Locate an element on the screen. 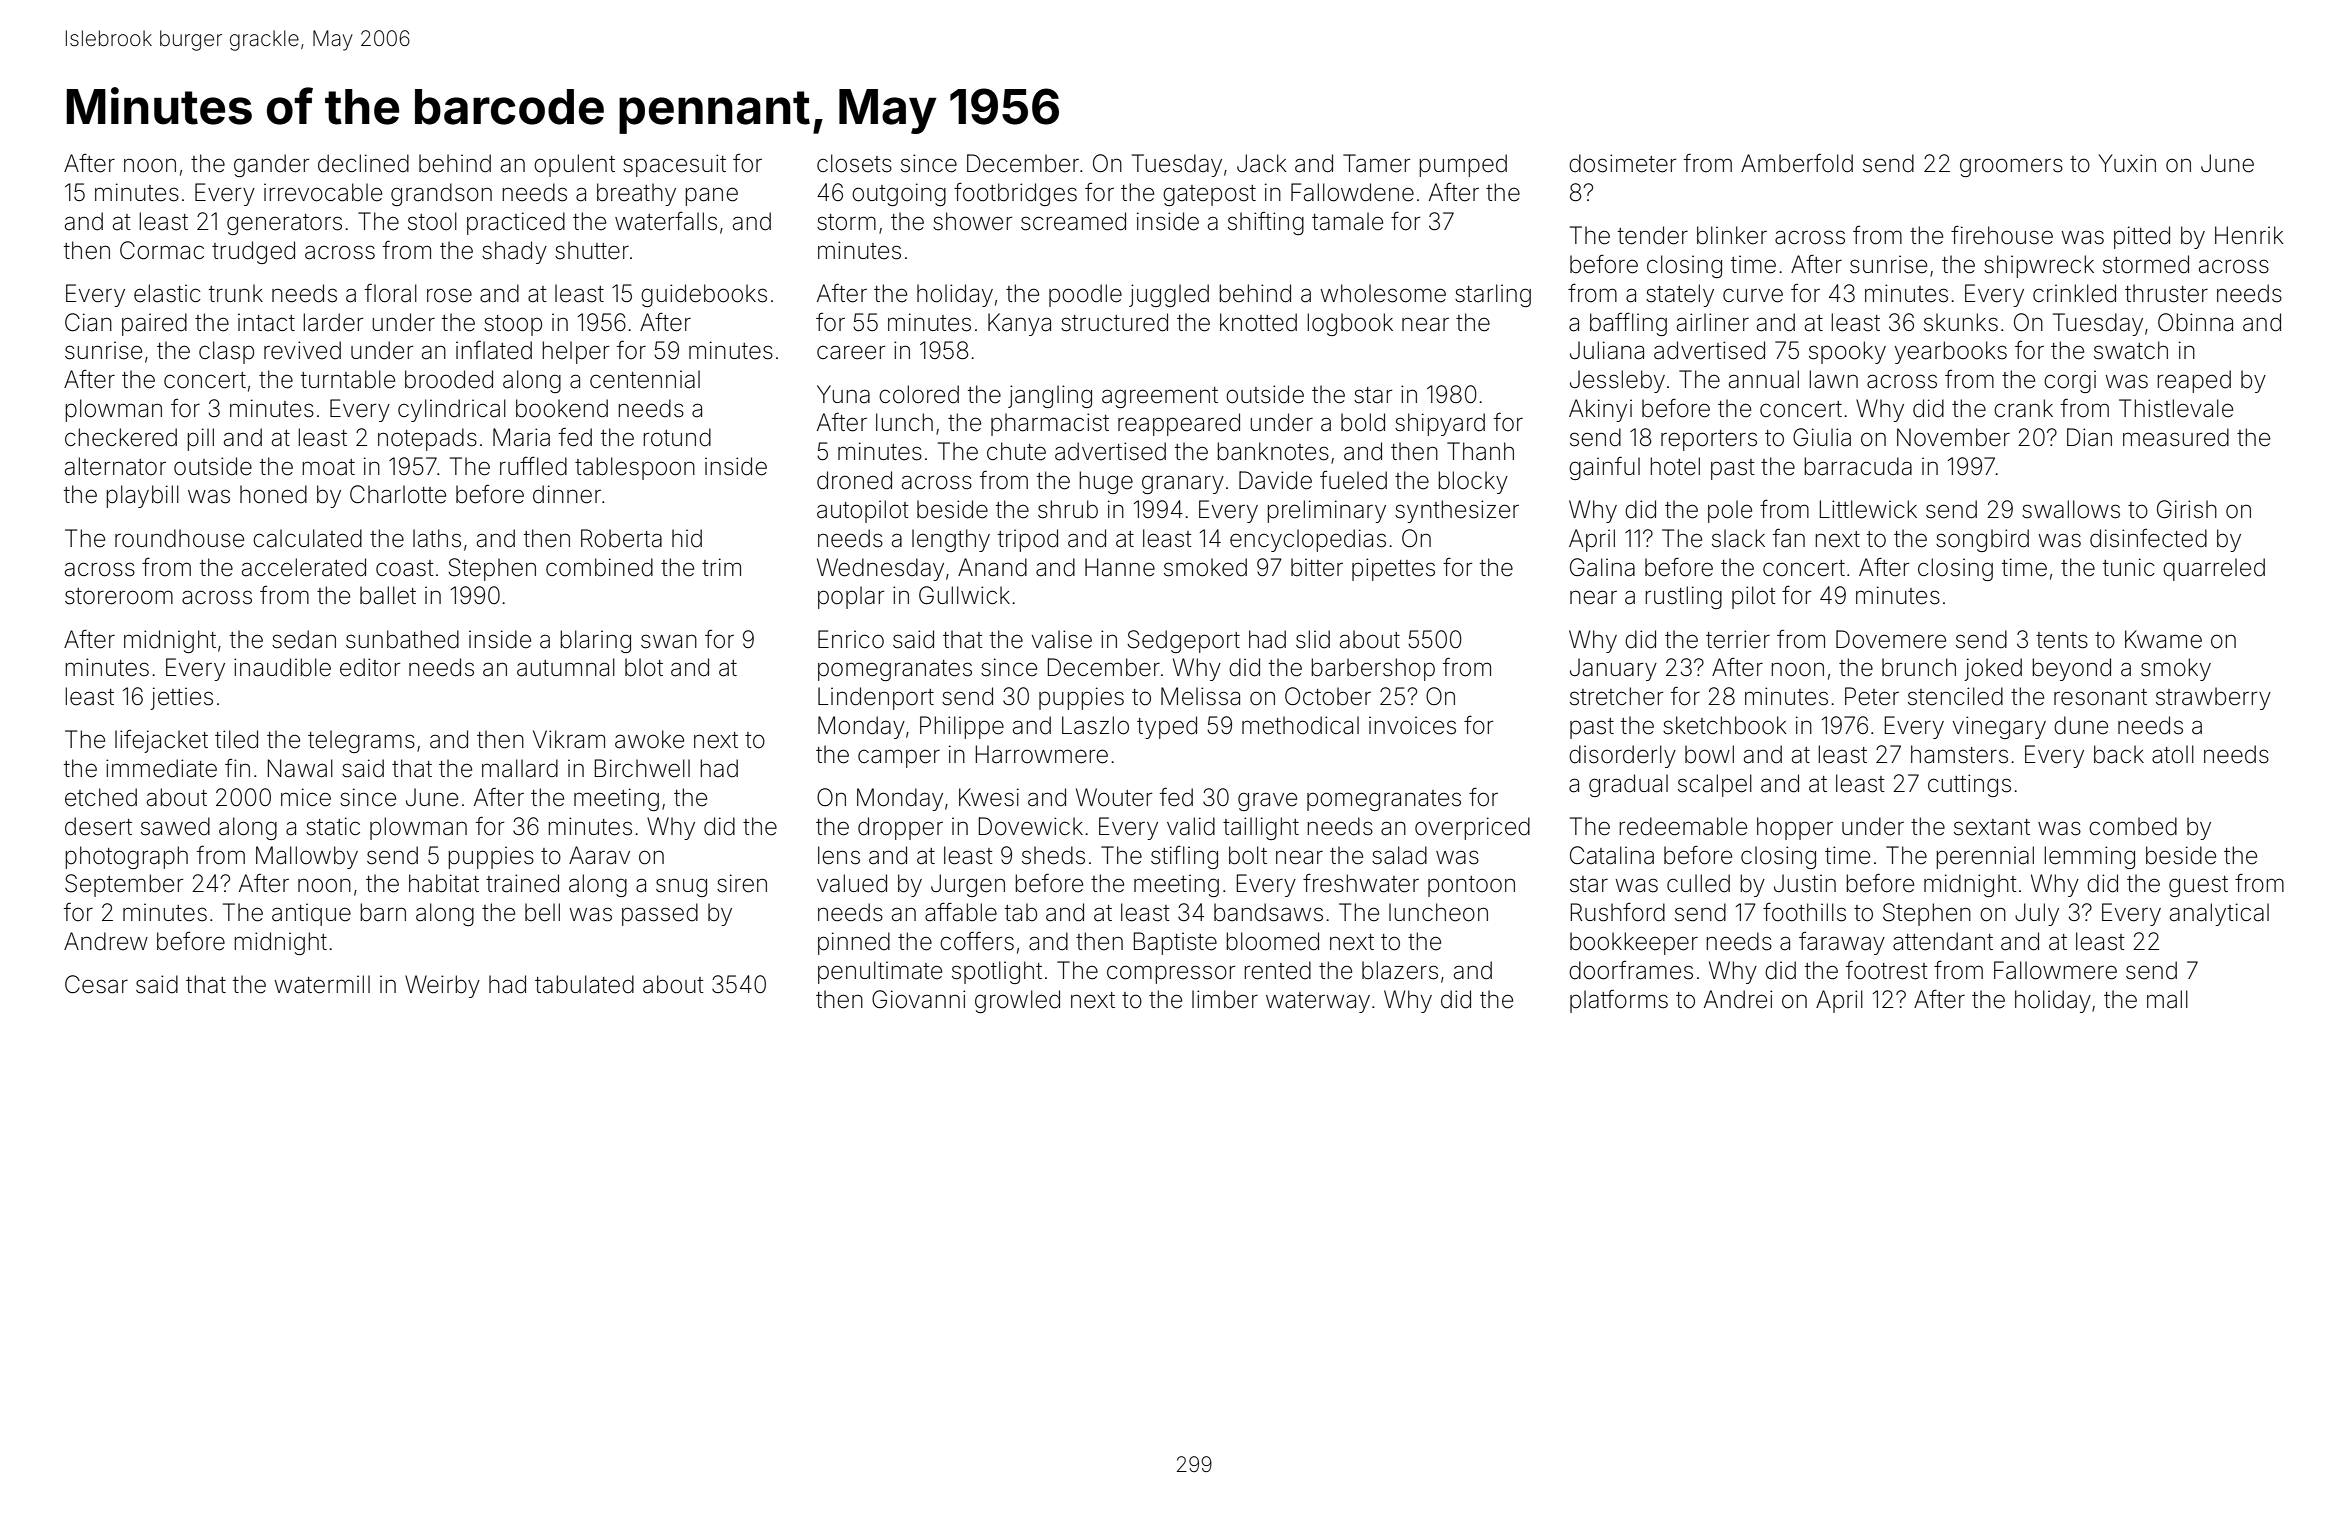  larder is located at coordinates (333, 322).
